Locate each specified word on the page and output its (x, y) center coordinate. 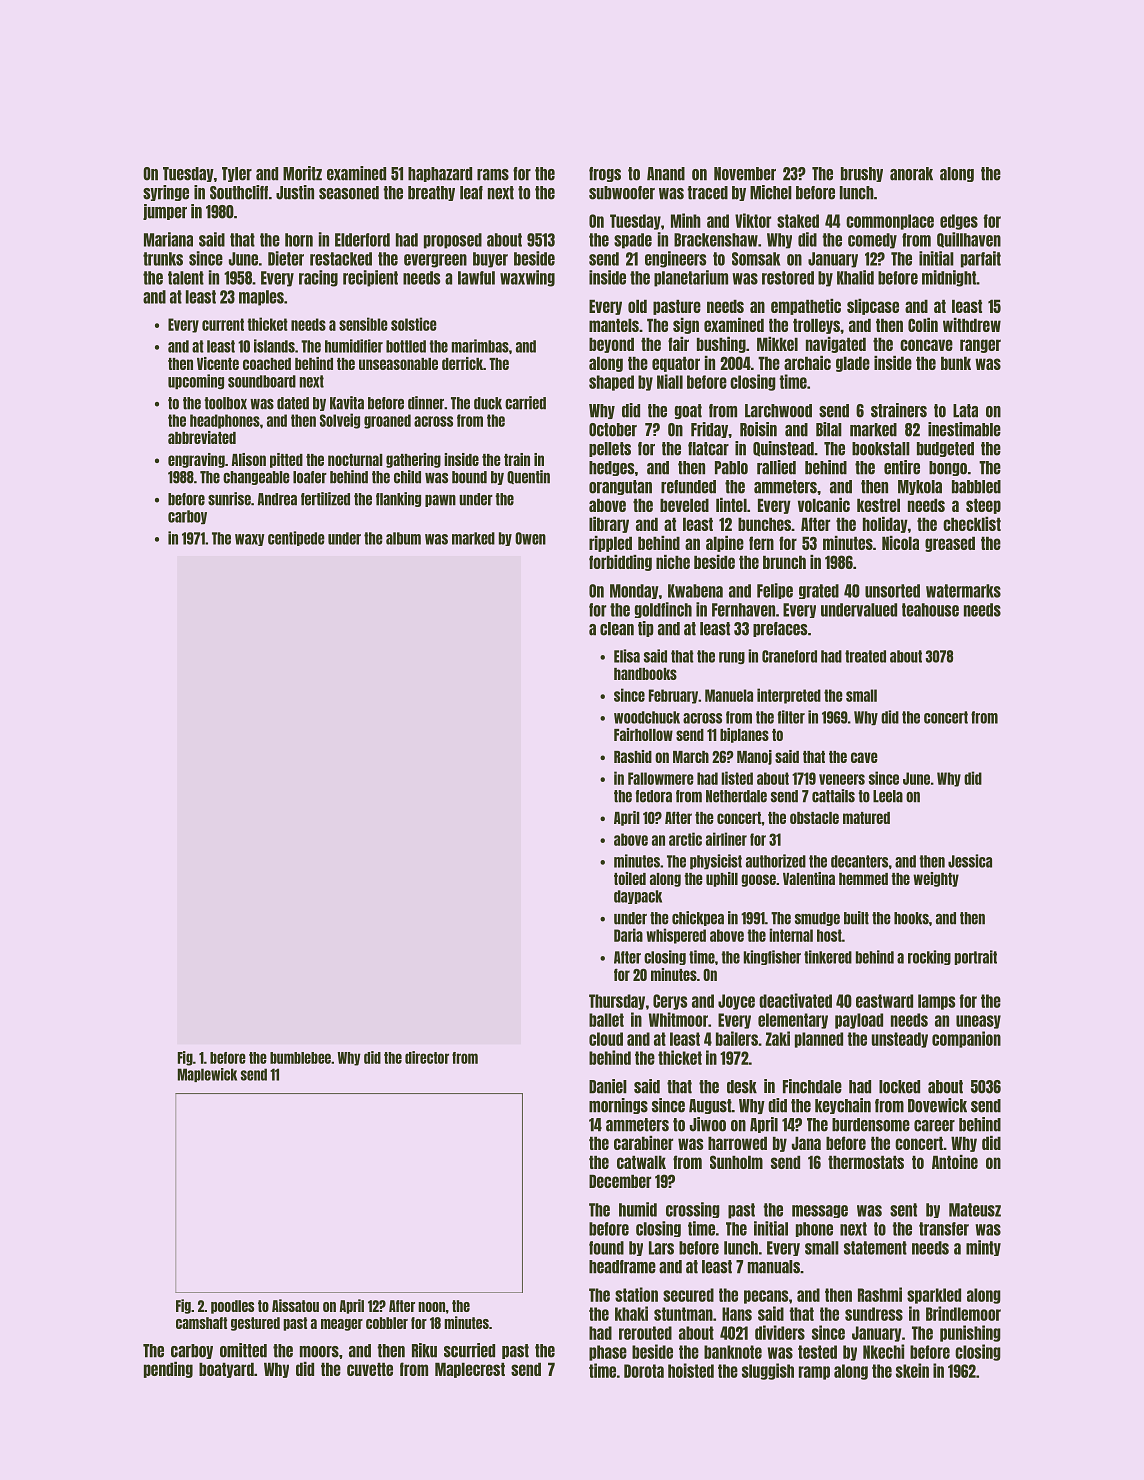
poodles (232, 1307)
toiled (630, 878)
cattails (833, 796)
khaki (631, 1313)
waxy (250, 540)
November (745, 174)
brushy (862, 174)
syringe (166, 193)
